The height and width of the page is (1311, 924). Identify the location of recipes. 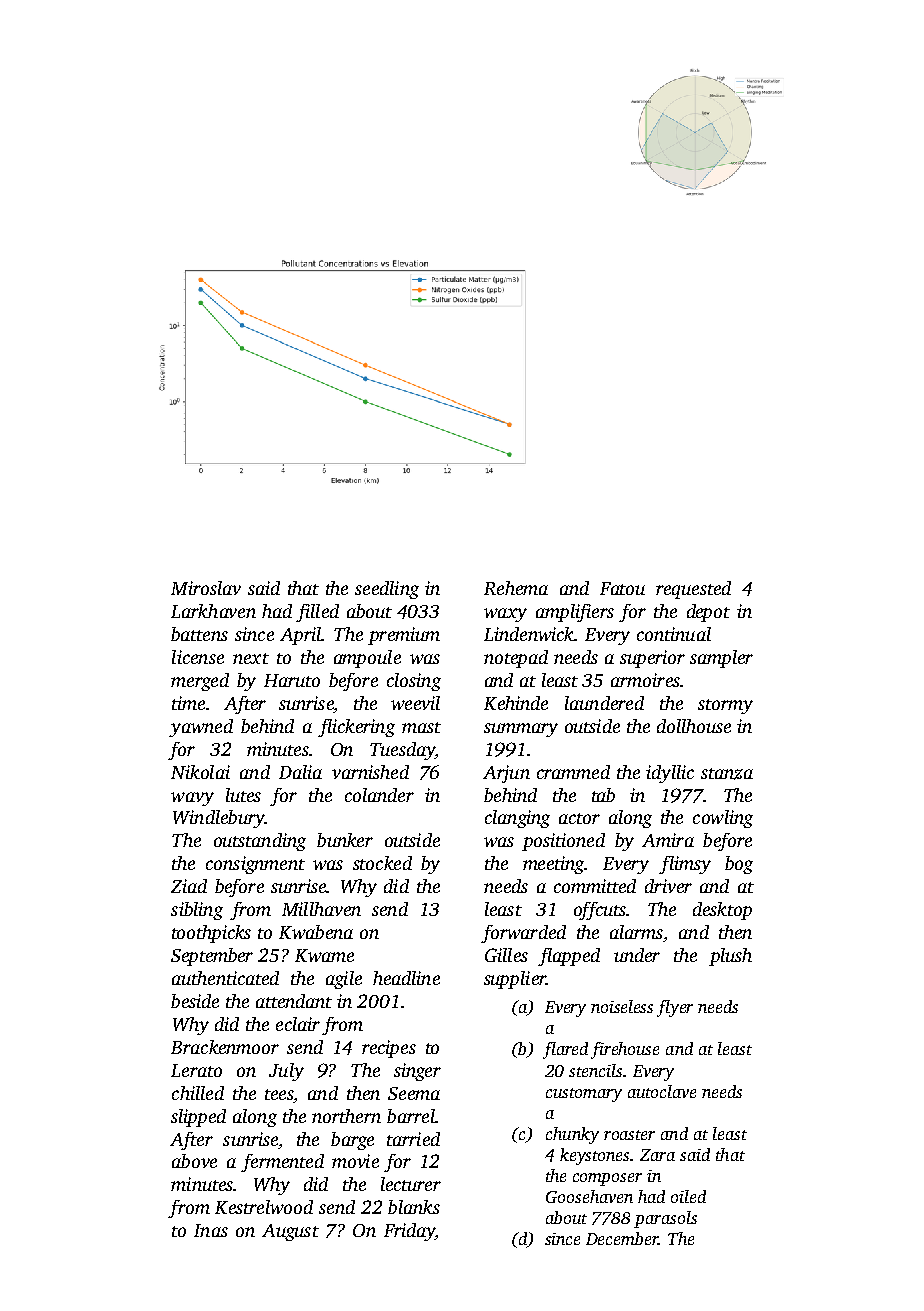
(389, 1049).
